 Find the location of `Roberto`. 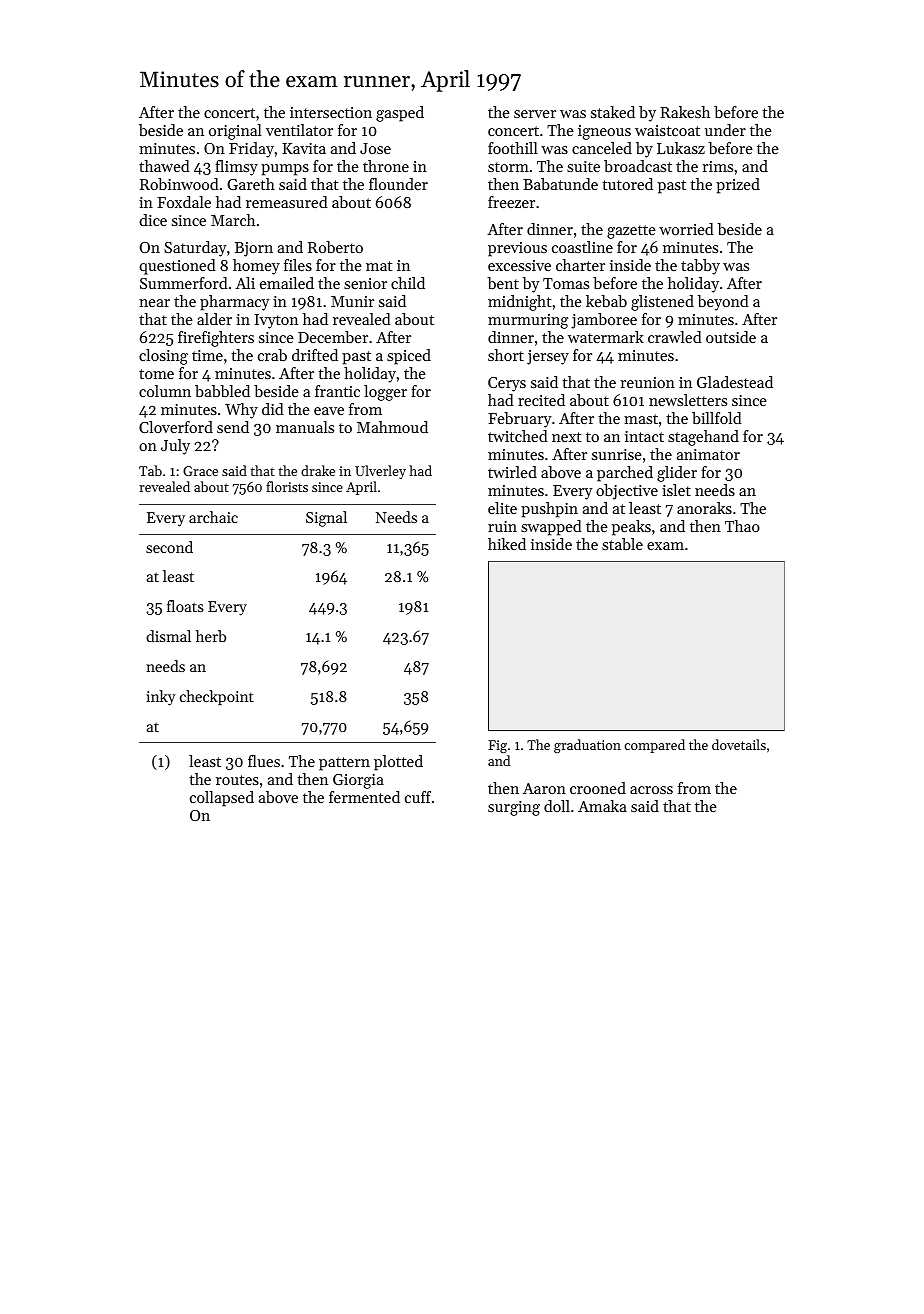

Roberto is located at coordinates (335, 247).
